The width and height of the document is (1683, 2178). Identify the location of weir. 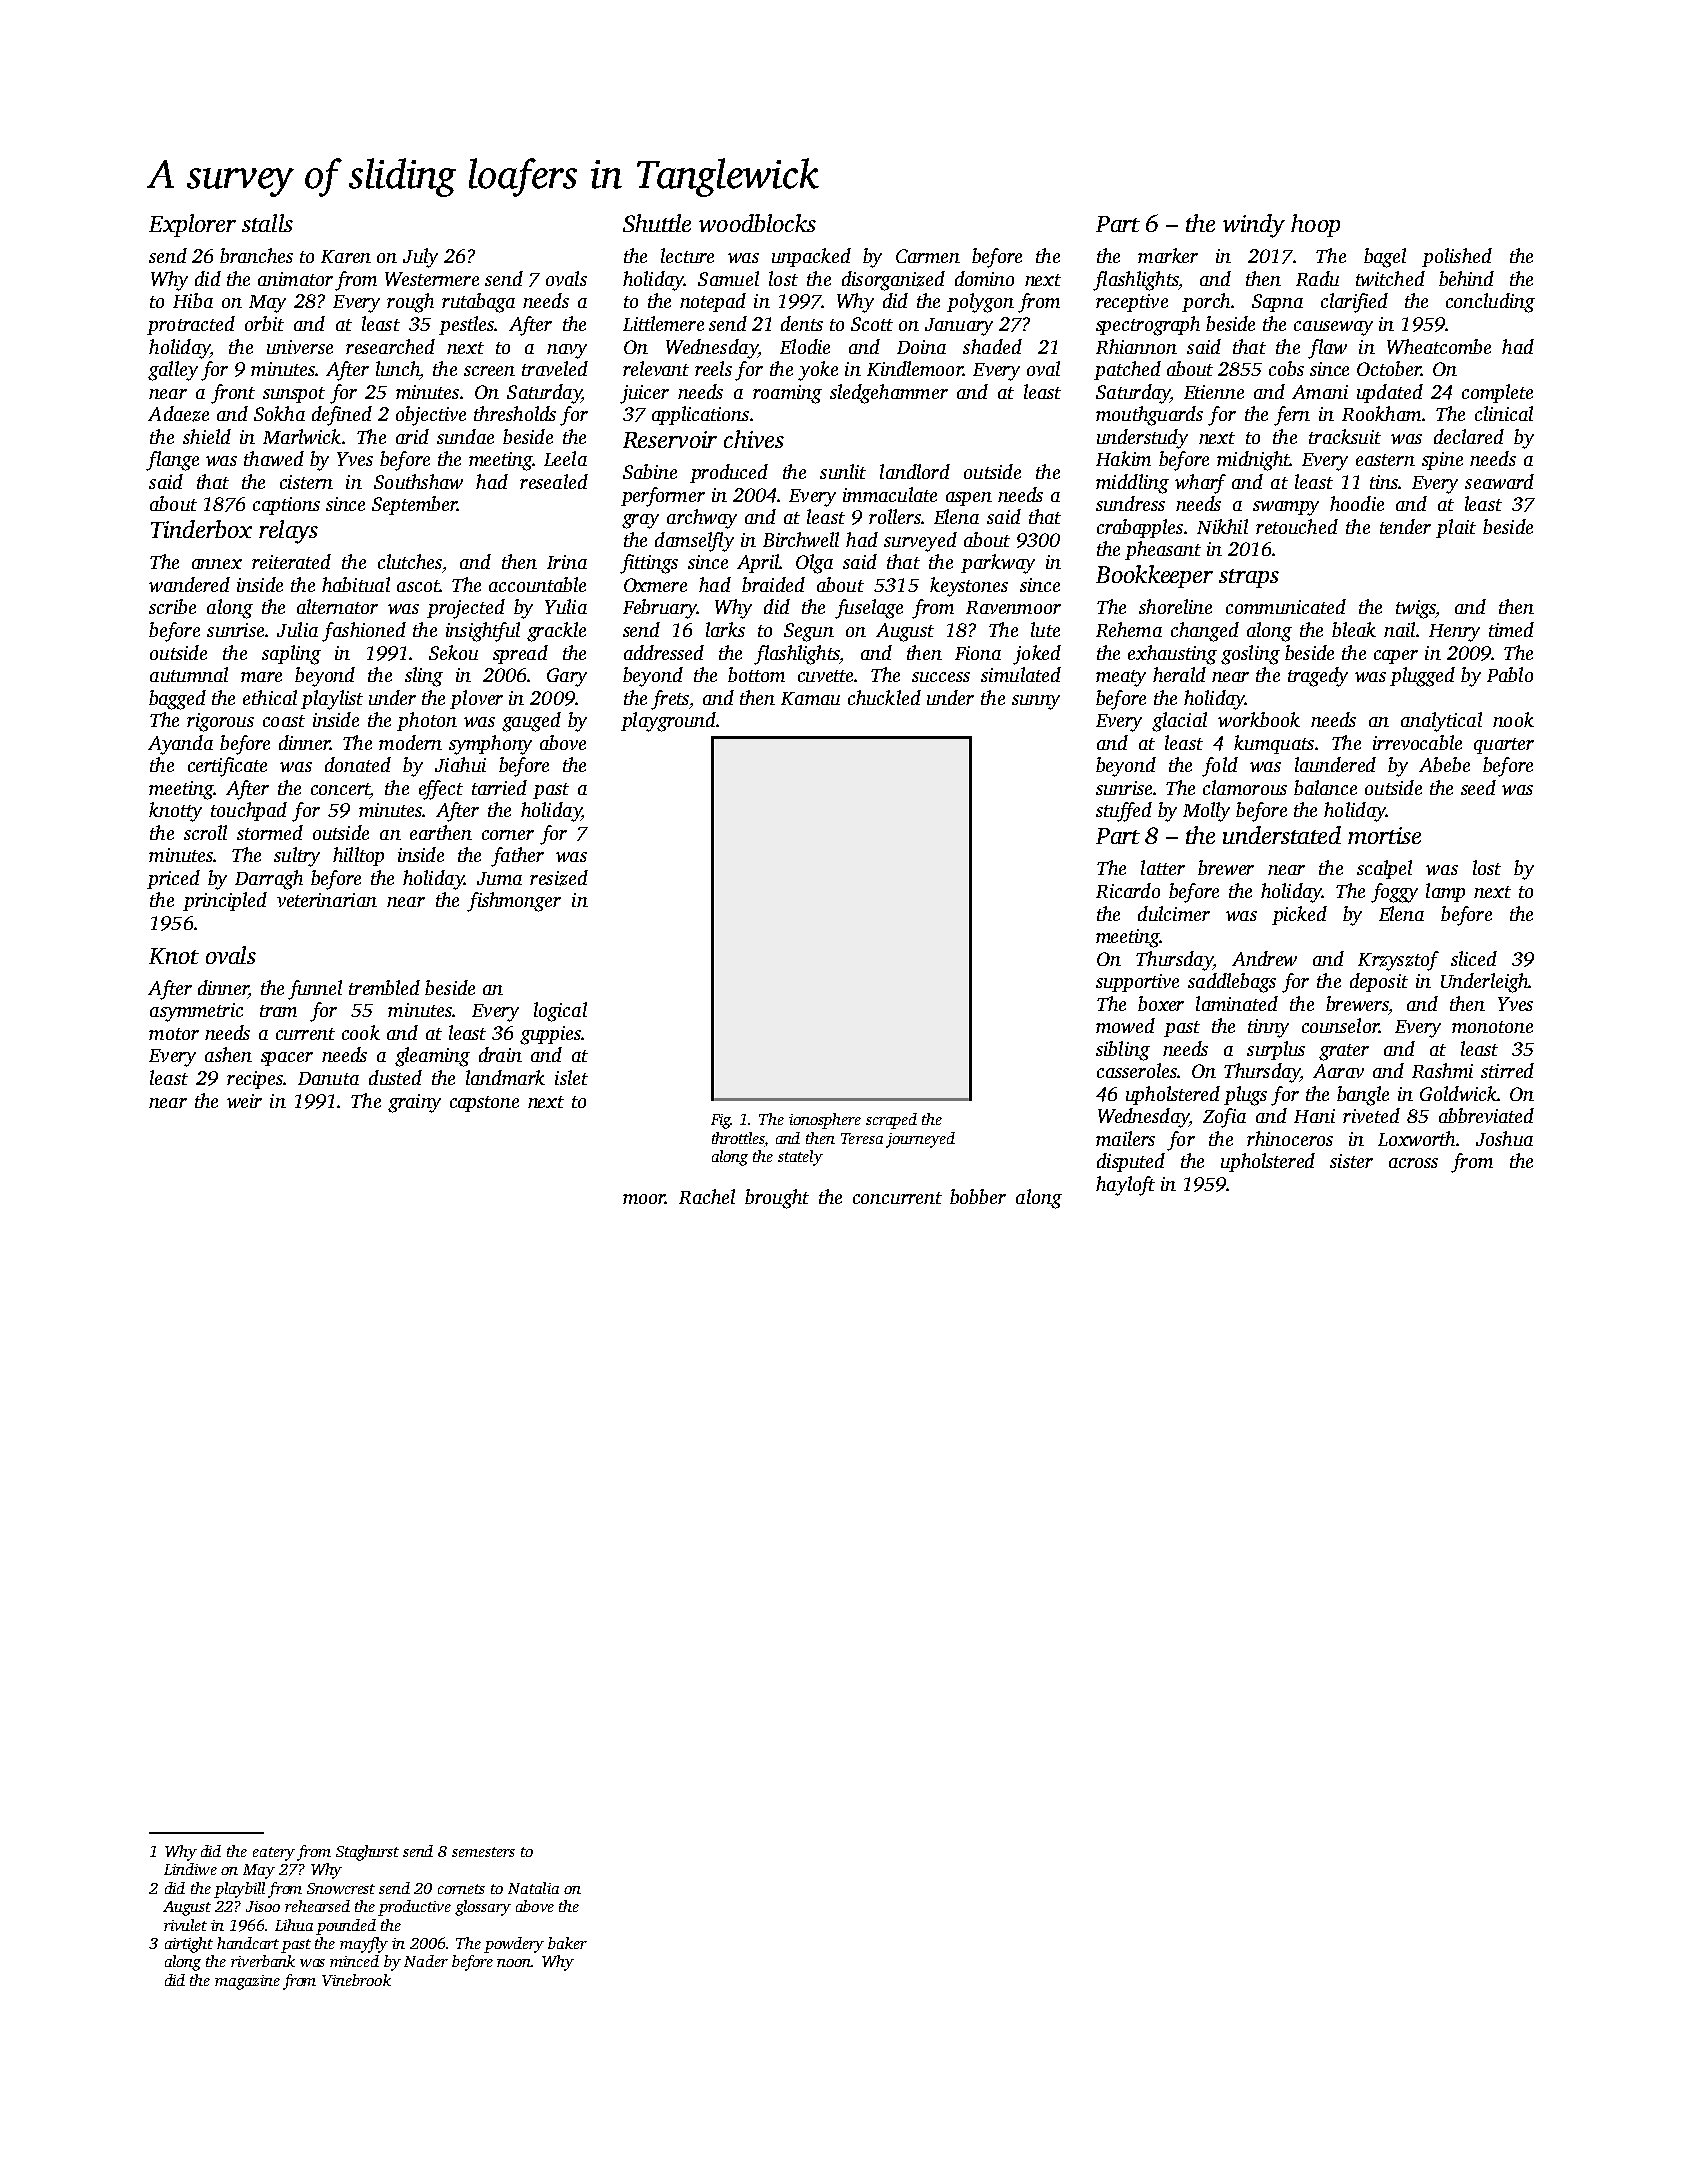
(244, 1101).
